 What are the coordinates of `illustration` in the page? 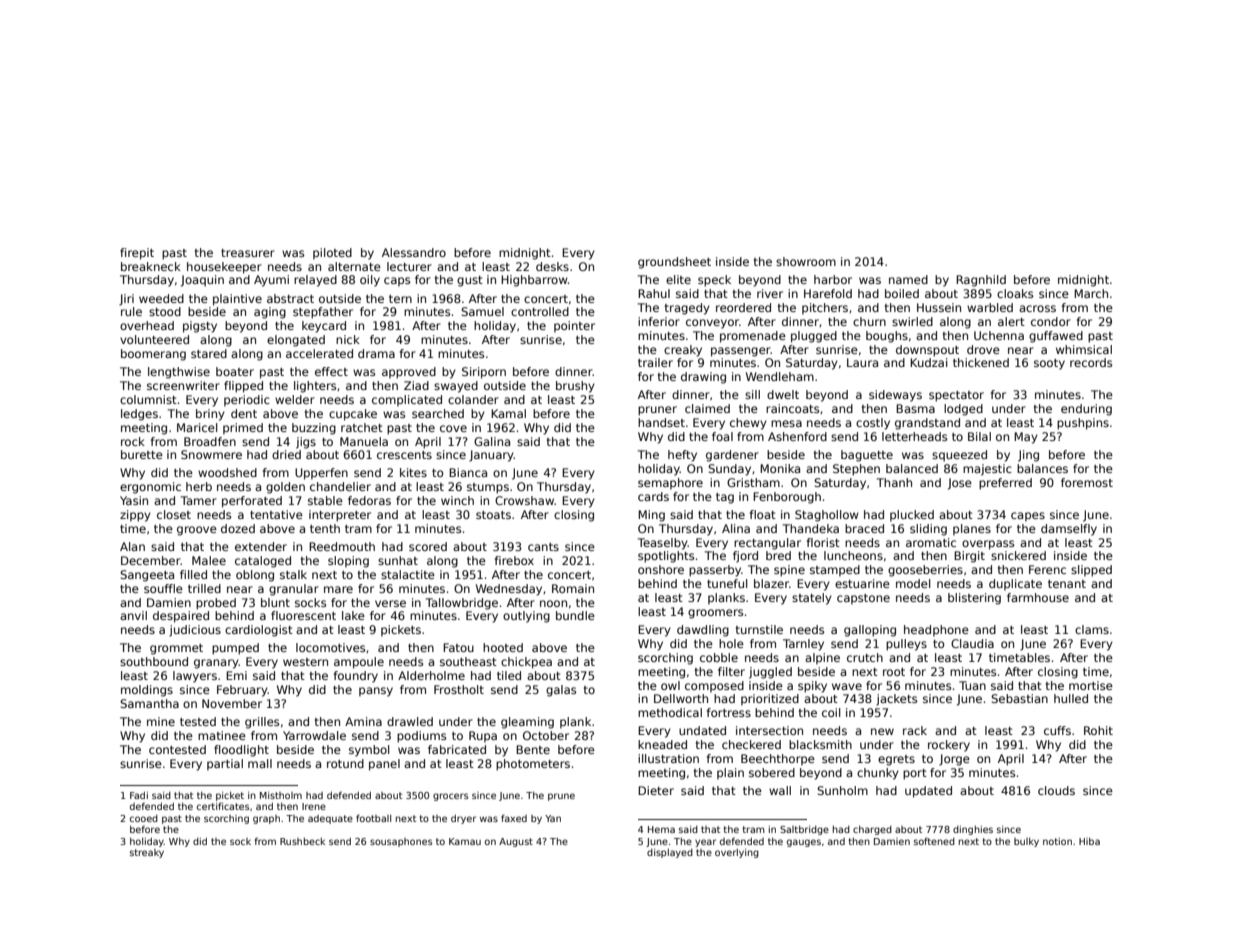 It's located at (668, 758).
